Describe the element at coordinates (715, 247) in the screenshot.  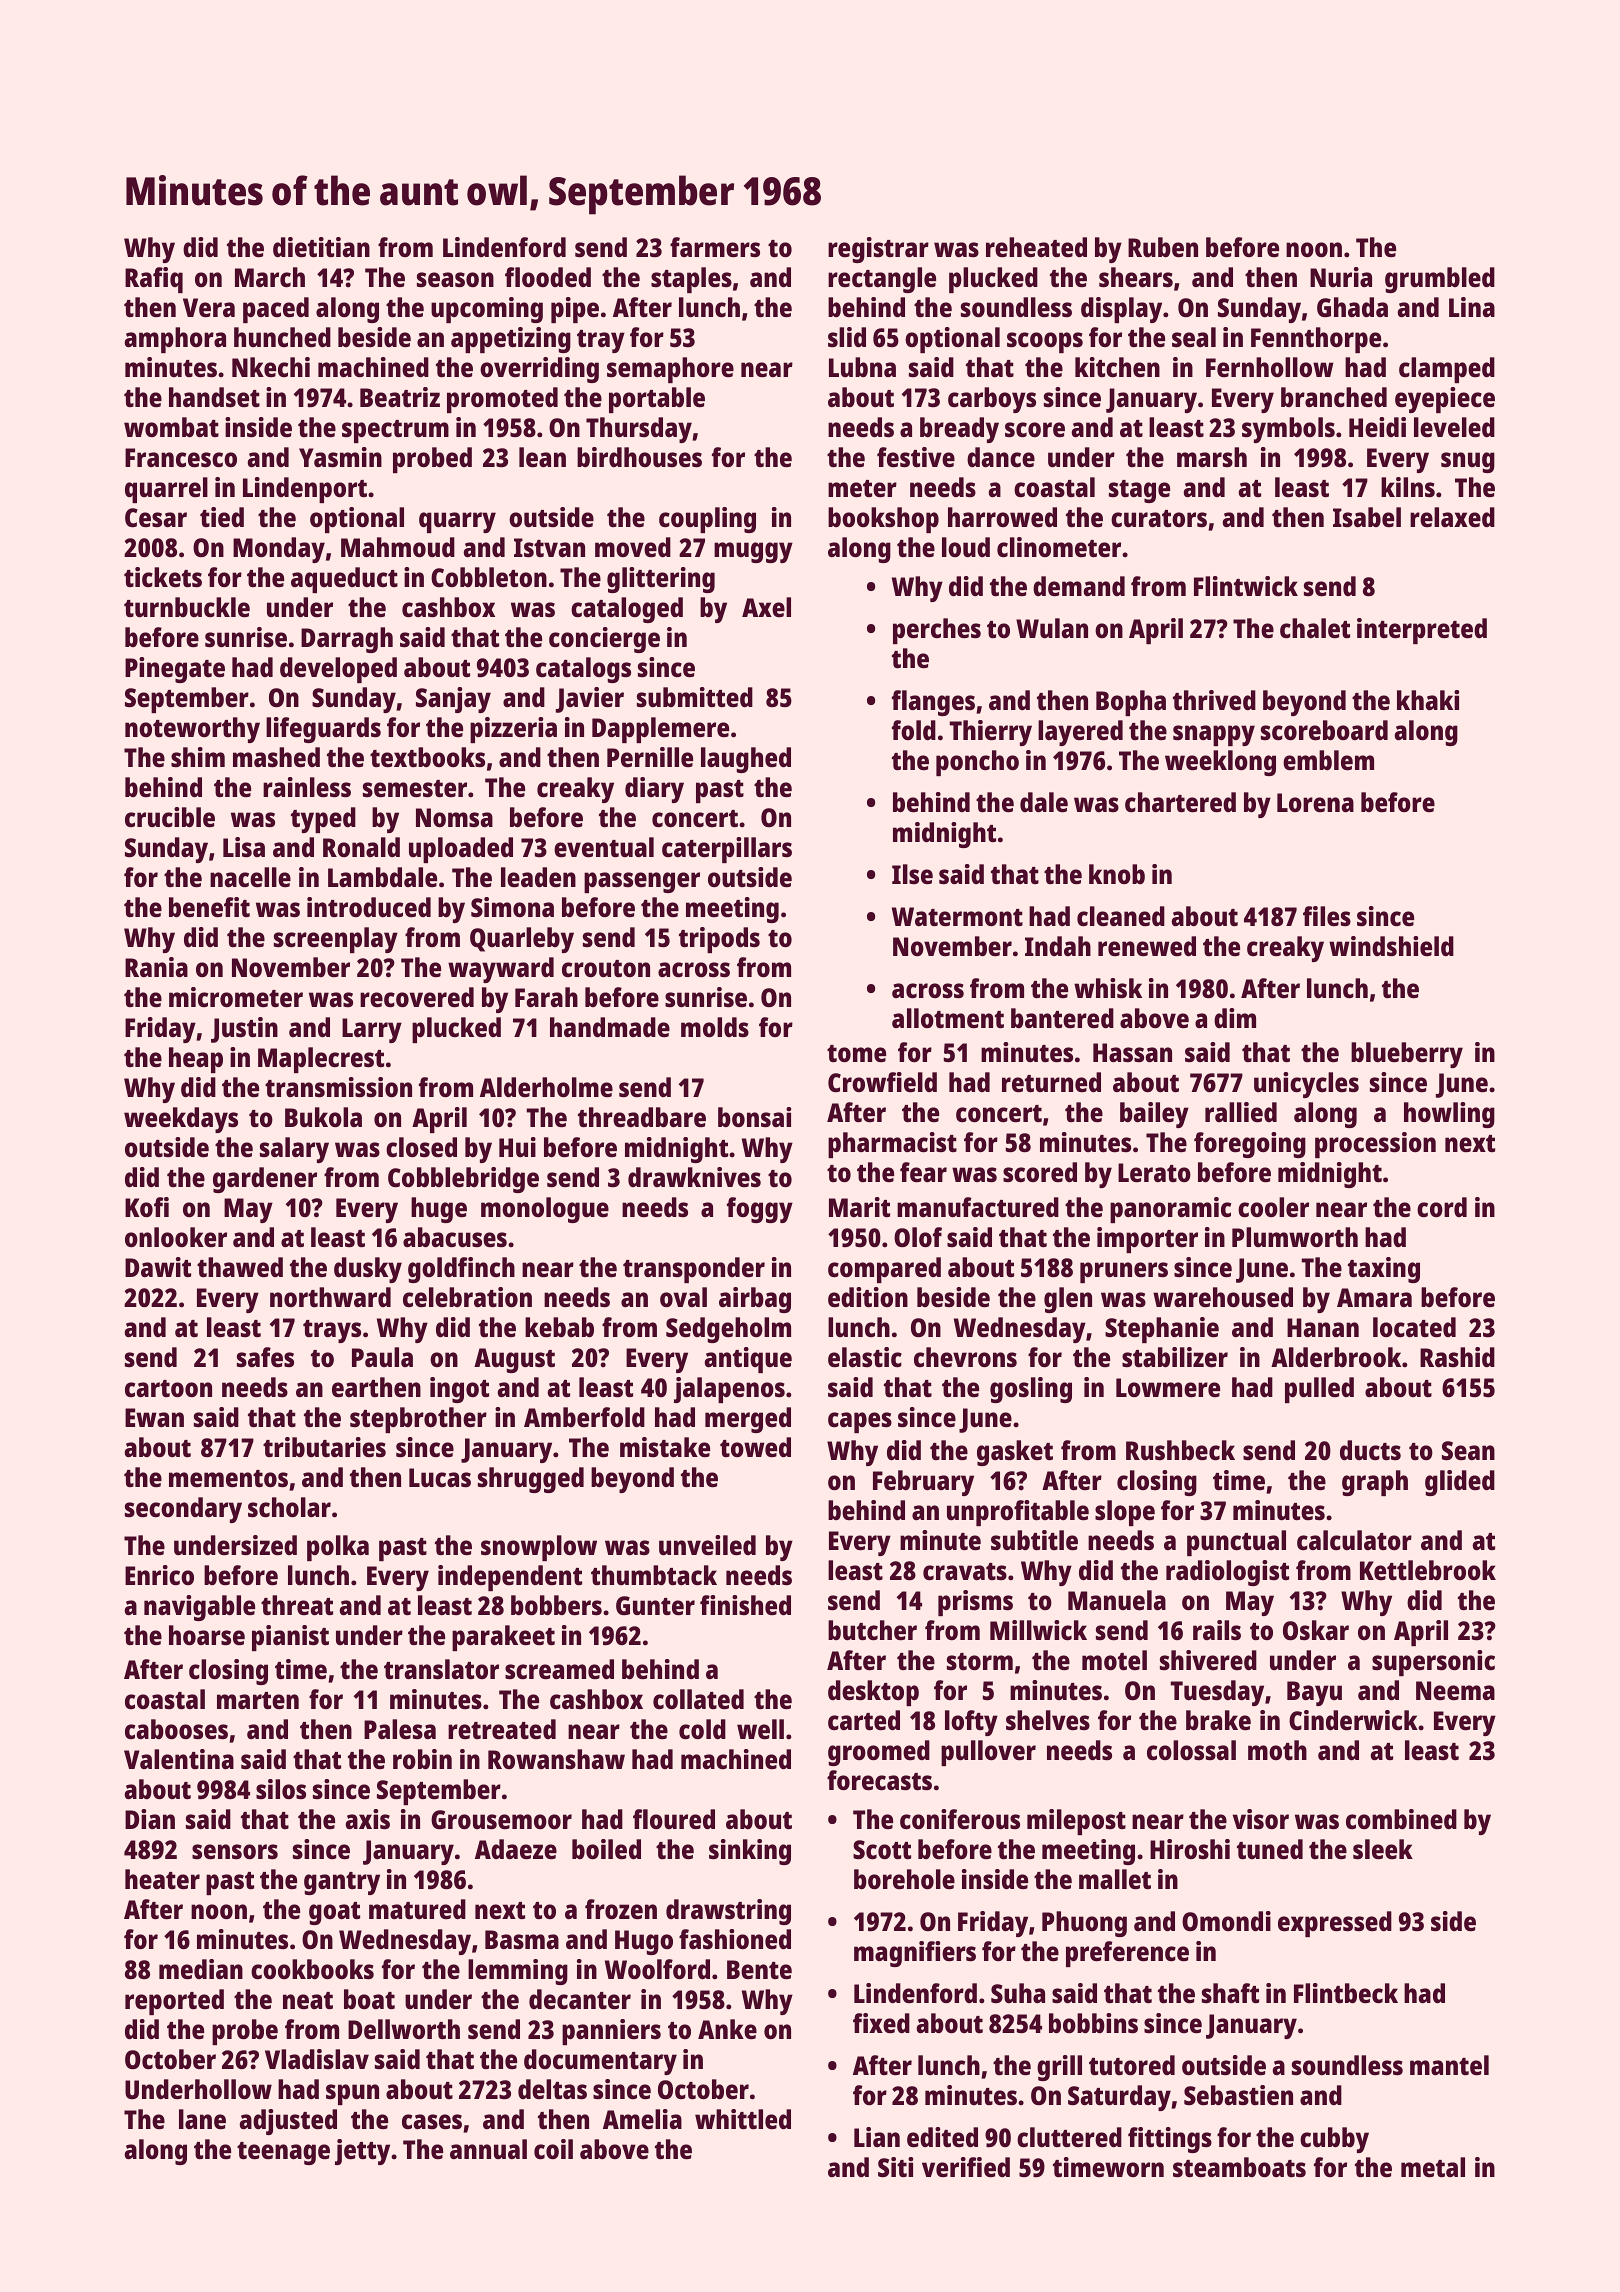
I see `farmers` at that location.
